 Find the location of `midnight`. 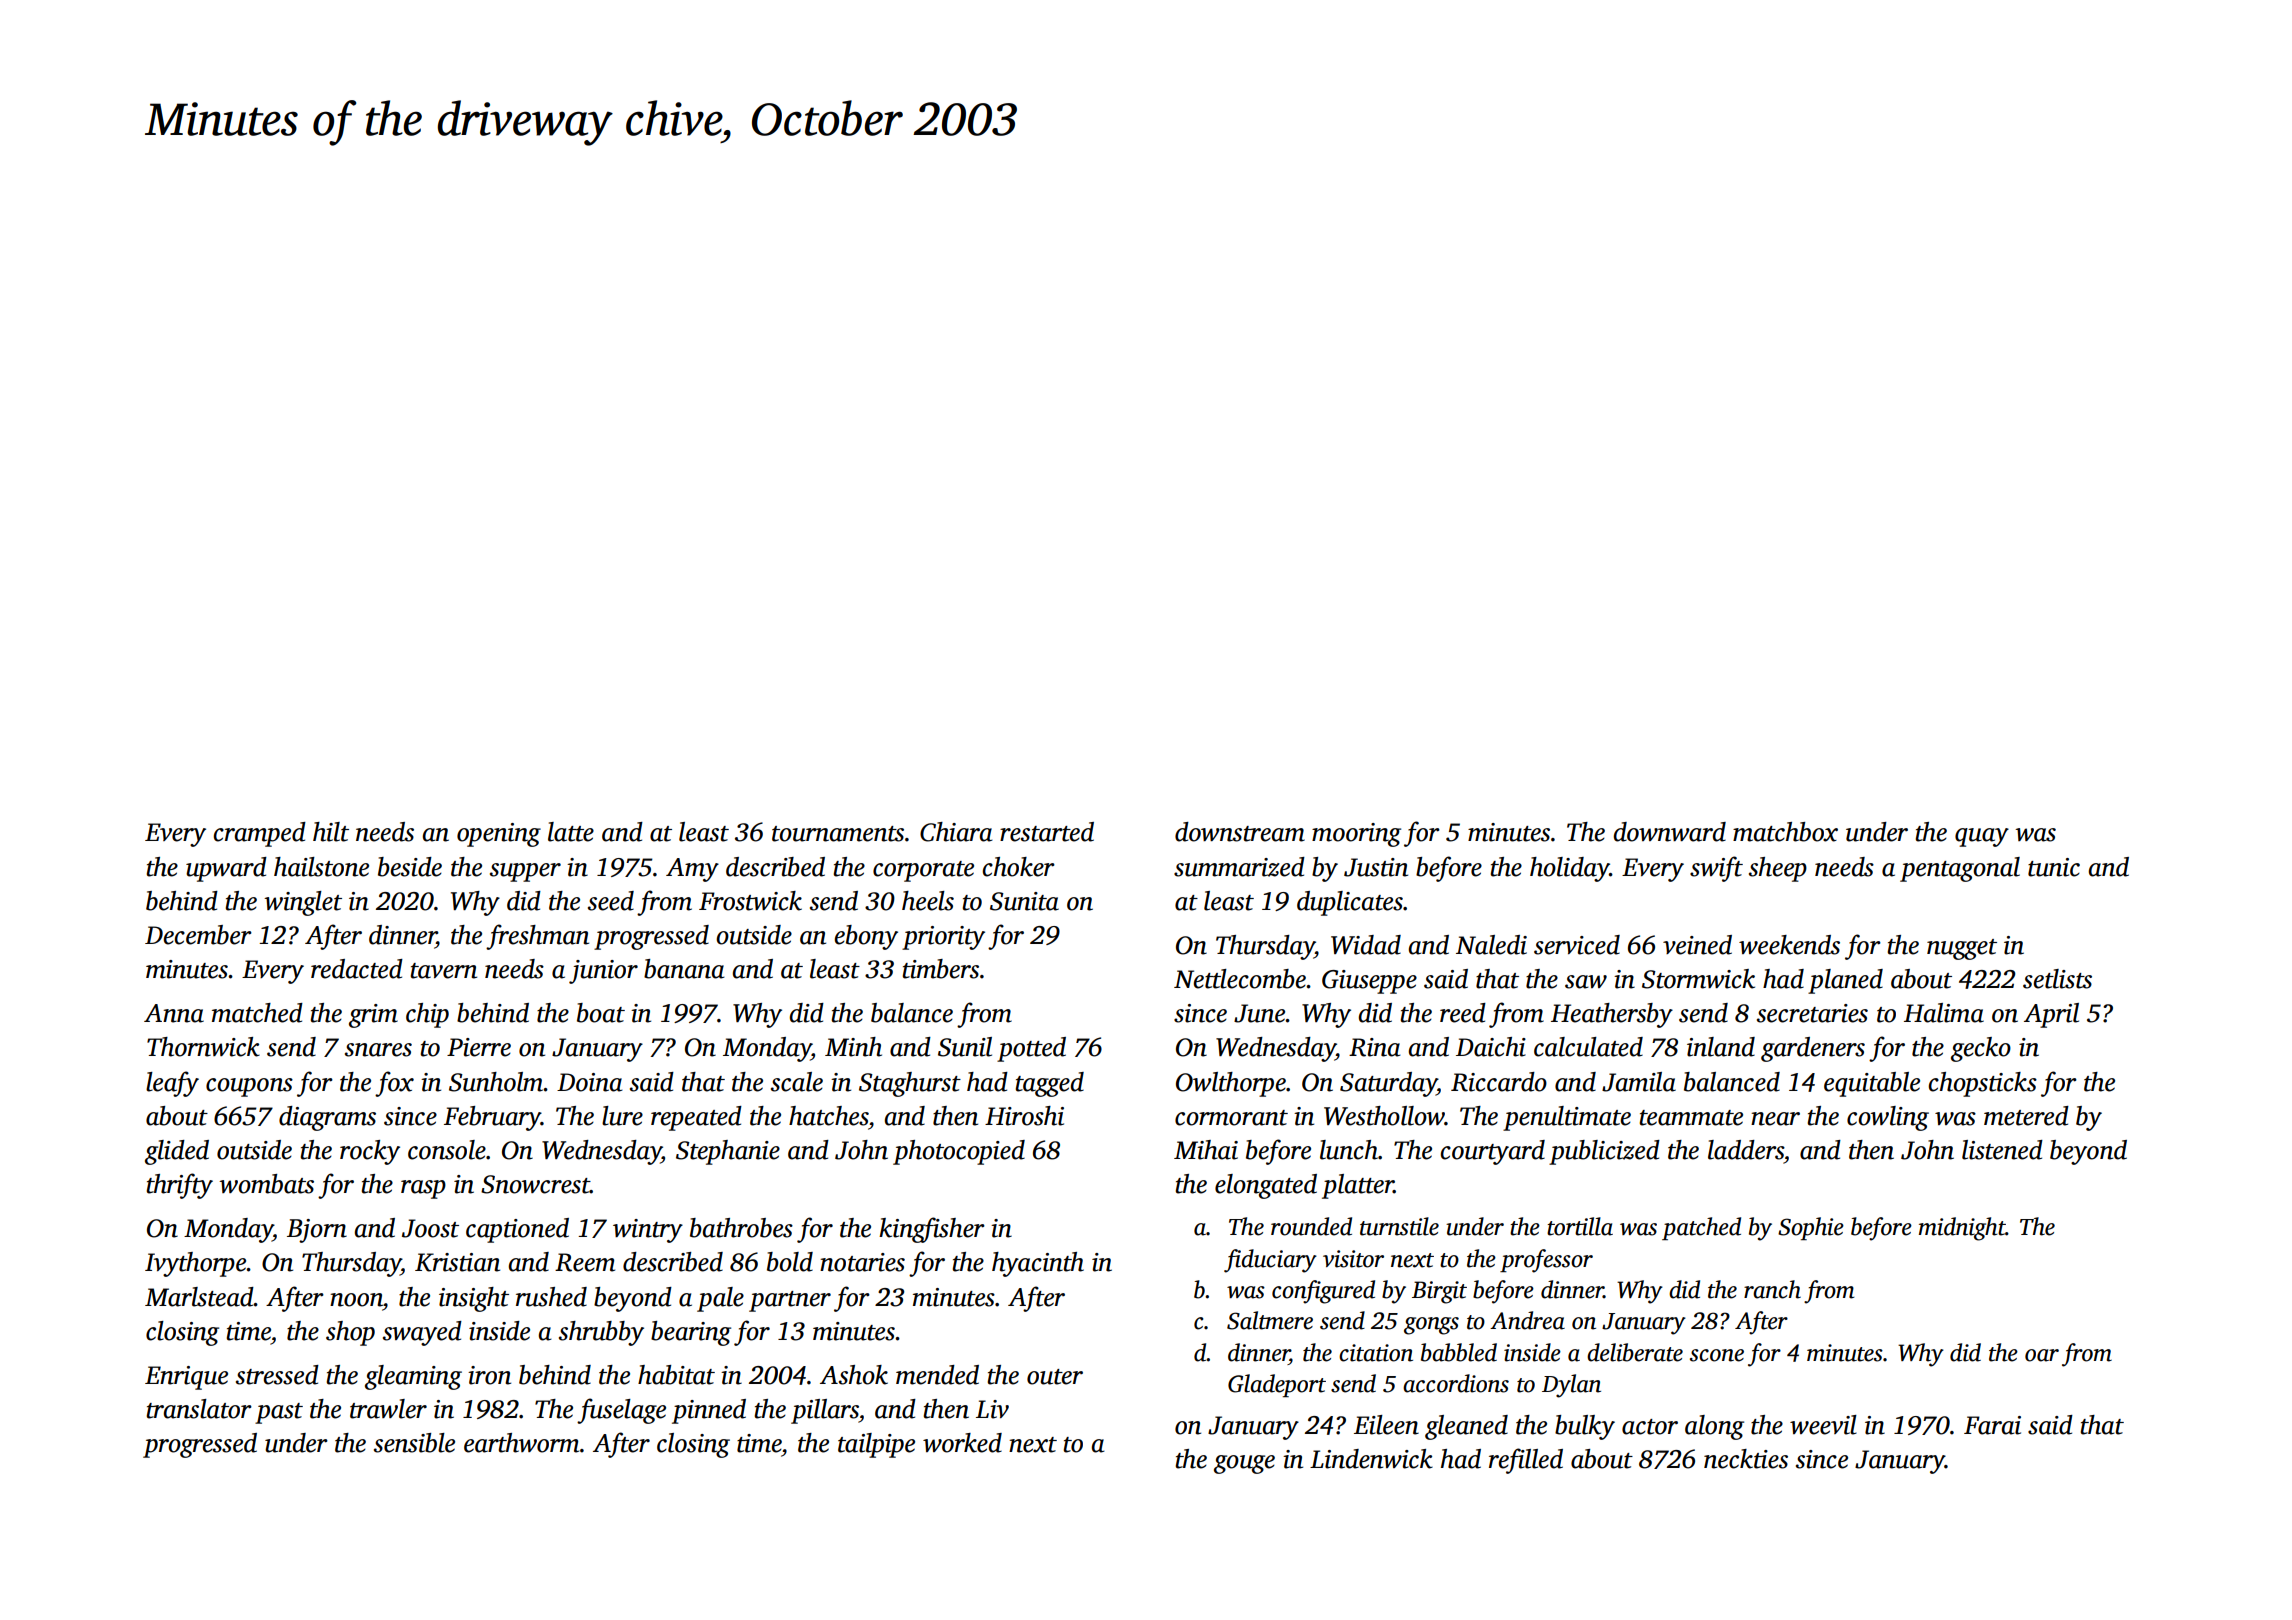

midnight is located at coordinates (1962, 1229).
